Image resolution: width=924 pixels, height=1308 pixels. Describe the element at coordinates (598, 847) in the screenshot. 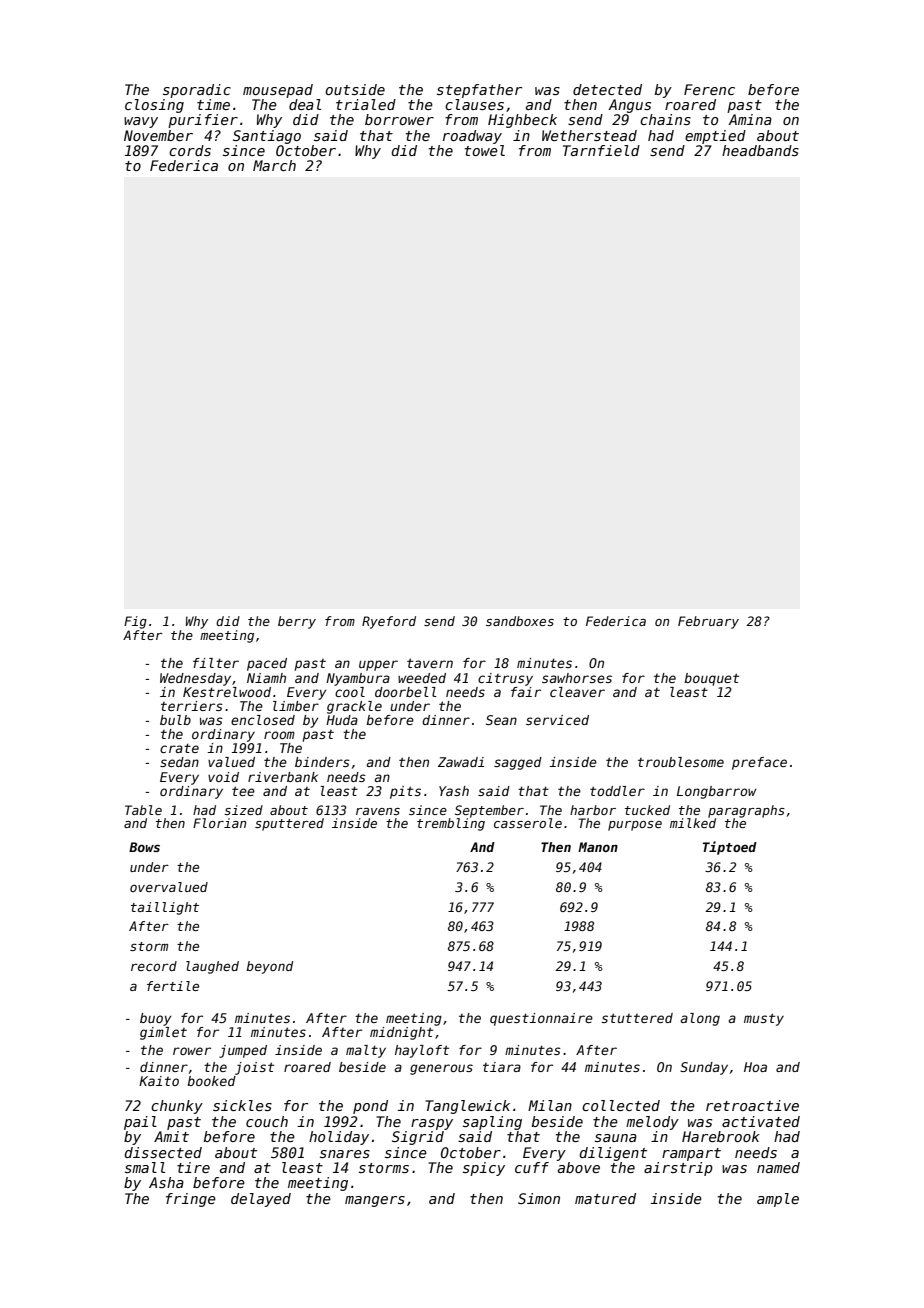

I see `Manon` at that location.
